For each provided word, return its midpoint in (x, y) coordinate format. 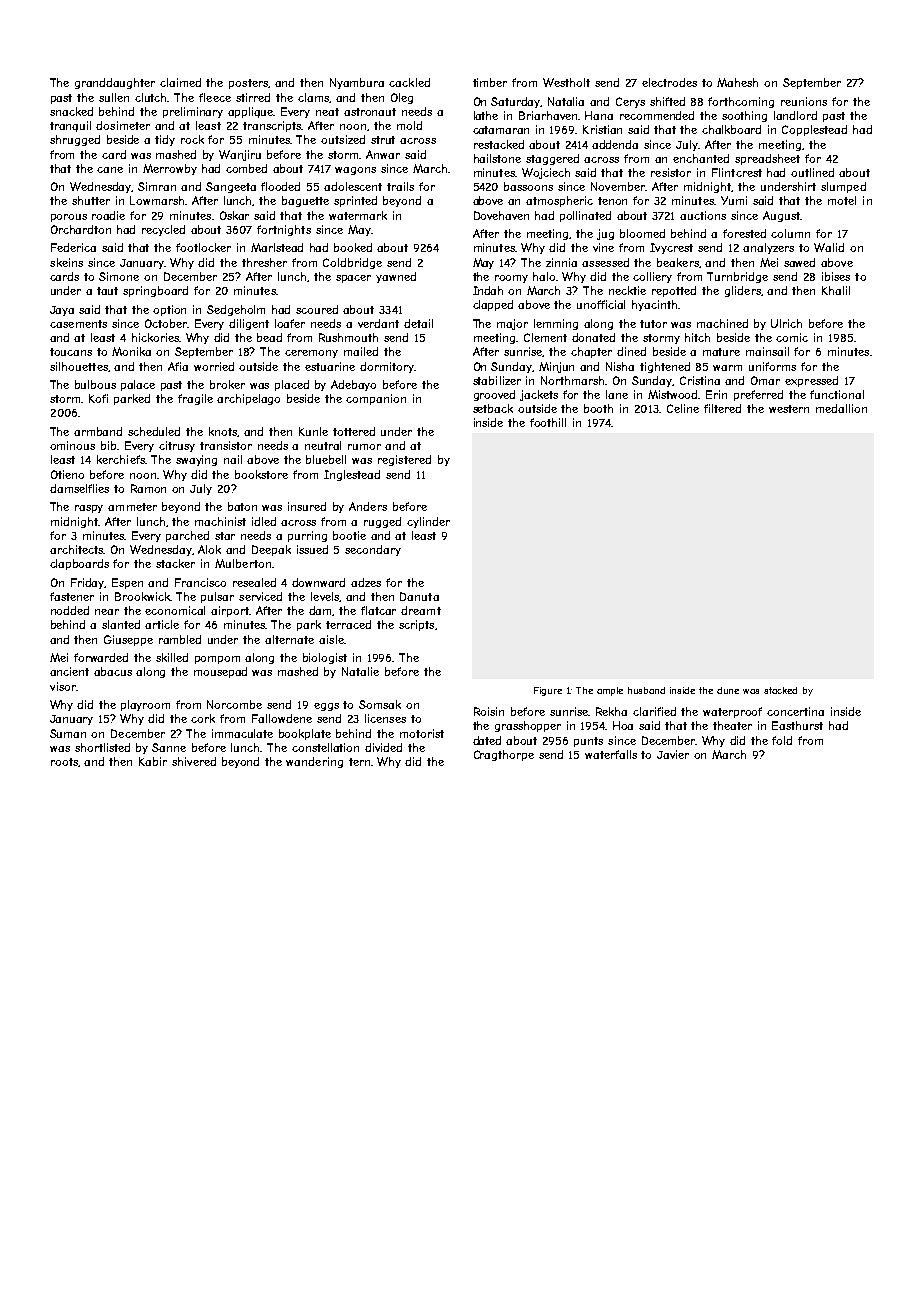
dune (728, 690)
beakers (678, 262)
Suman (68, 733)
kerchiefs (121, 459)
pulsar (217, 597)
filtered (722, 408)
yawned (396, 277)
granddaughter (115, 83)
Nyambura (357, 83)
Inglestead (352, 475)
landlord (795, 115)
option (169, 310)
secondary (373, 550)
